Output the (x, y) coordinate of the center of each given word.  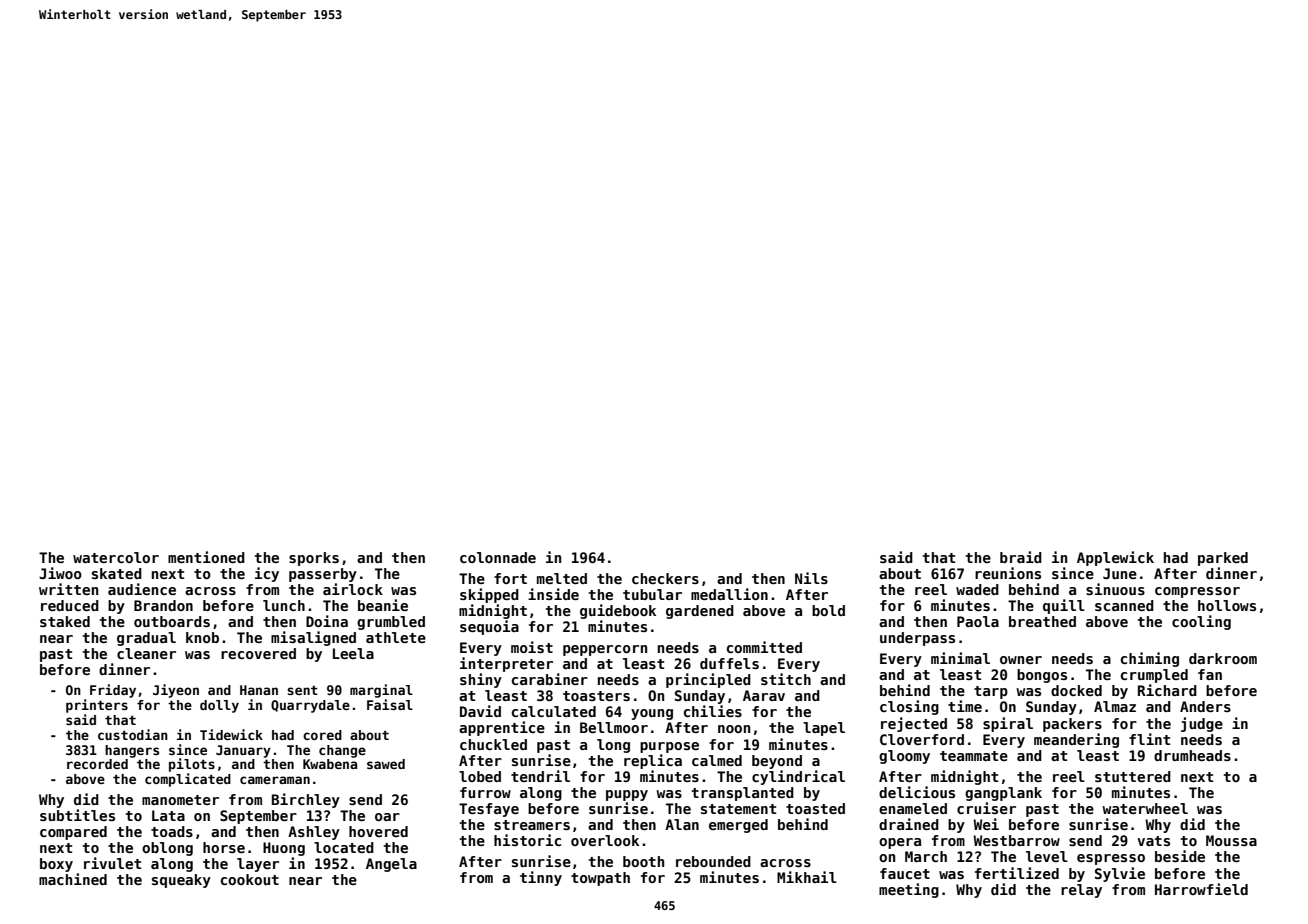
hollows (1227, 605)
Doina (327, 621)
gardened (700, 612)
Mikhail (807, 877)
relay (1081, 891)
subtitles (77, 815)
